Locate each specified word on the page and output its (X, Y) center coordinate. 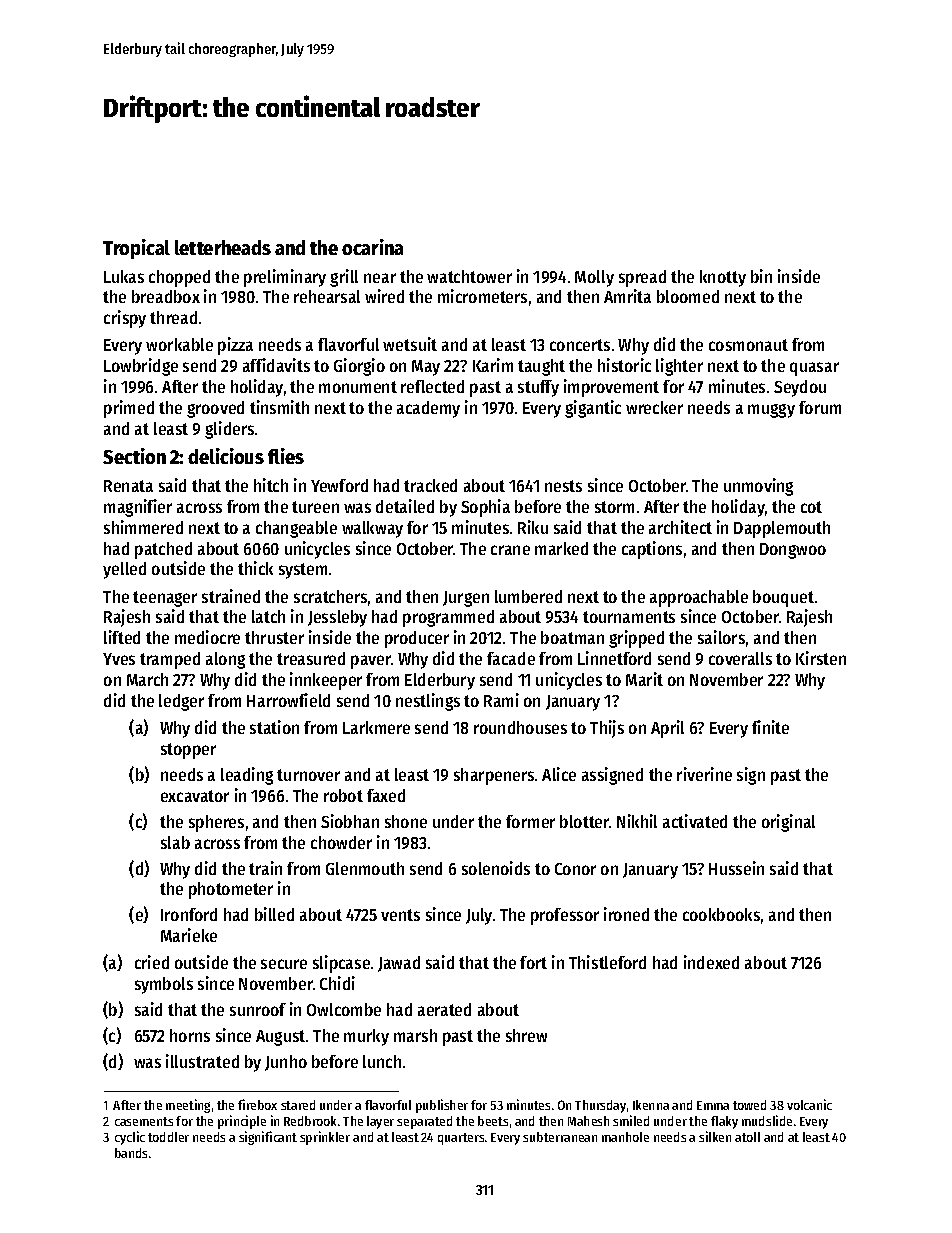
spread (642, 278)
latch (268, 616)
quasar (814, 369)
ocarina (372, 247)
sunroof (258, 1009)
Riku (533, 527)
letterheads (223, 247)
